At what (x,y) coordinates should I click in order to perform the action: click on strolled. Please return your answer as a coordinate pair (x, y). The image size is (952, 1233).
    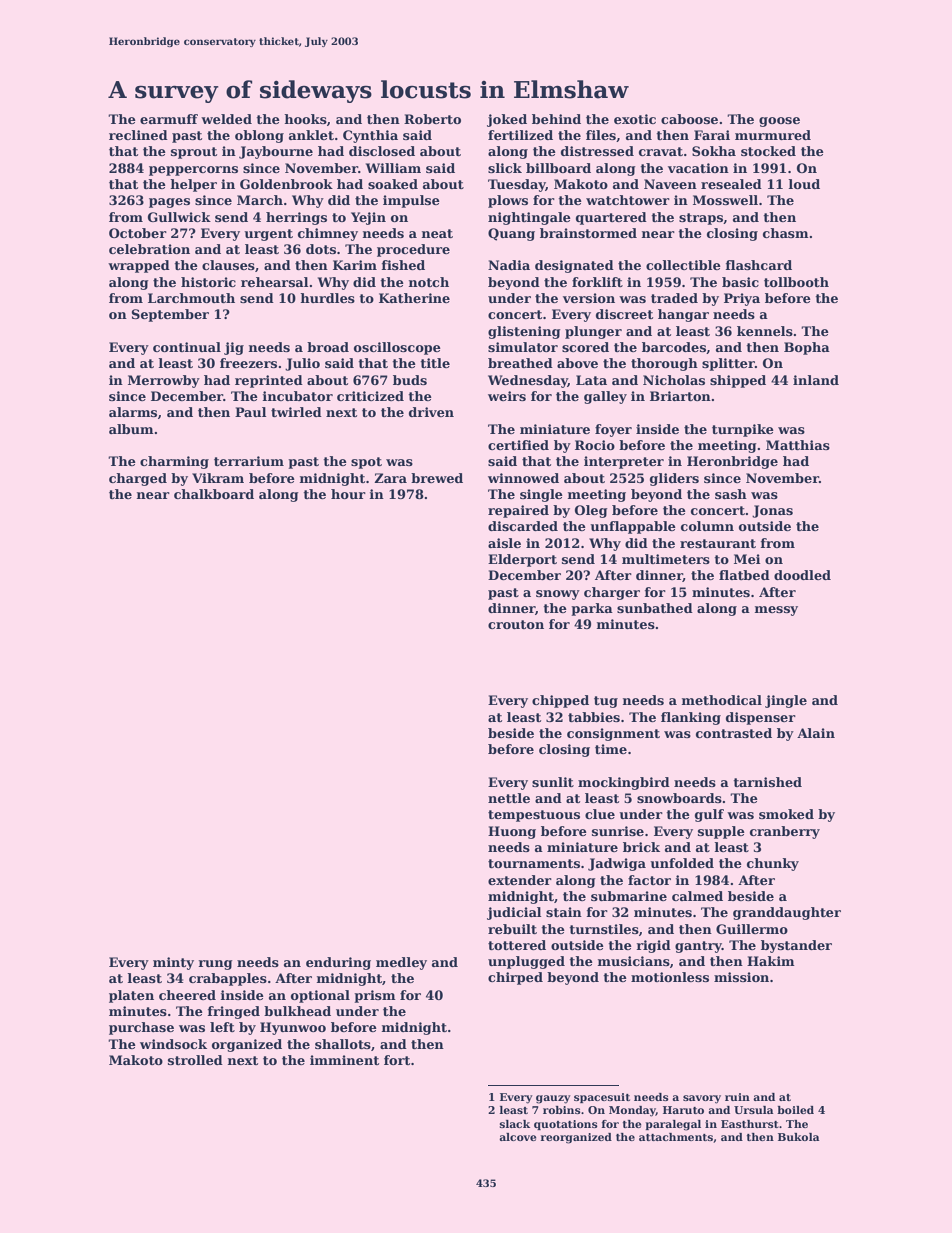
    Looking at the image, I should click on (195, 1060).
